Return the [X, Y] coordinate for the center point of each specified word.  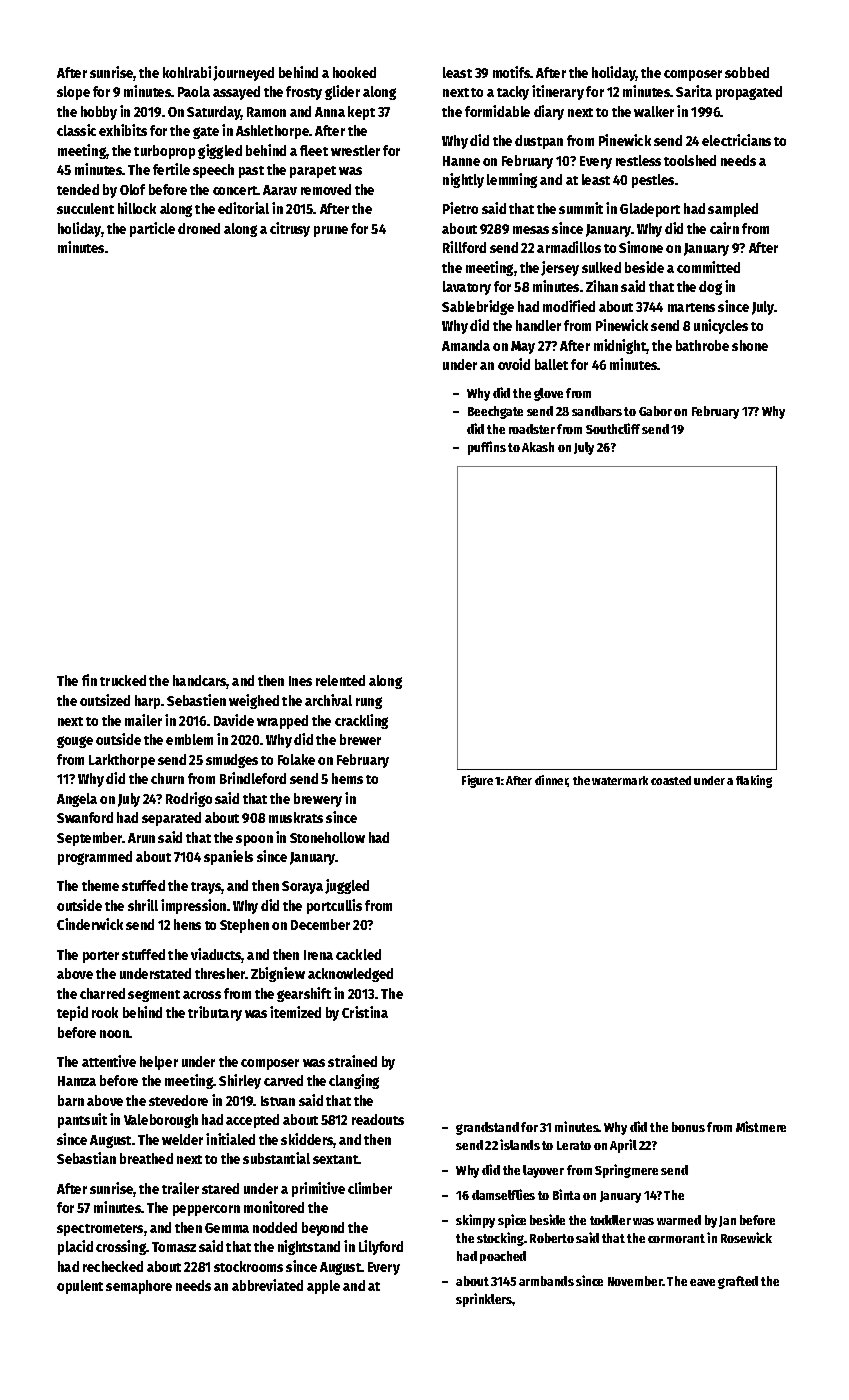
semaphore [139, 1287]
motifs [511, 72]
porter [101, 957]
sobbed [747, 72]
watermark [620, 780]
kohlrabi [187, 72]
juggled [347, 886]
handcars [200, 682]
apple [323, 1287]
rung [369, 703]
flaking [754, 781]
